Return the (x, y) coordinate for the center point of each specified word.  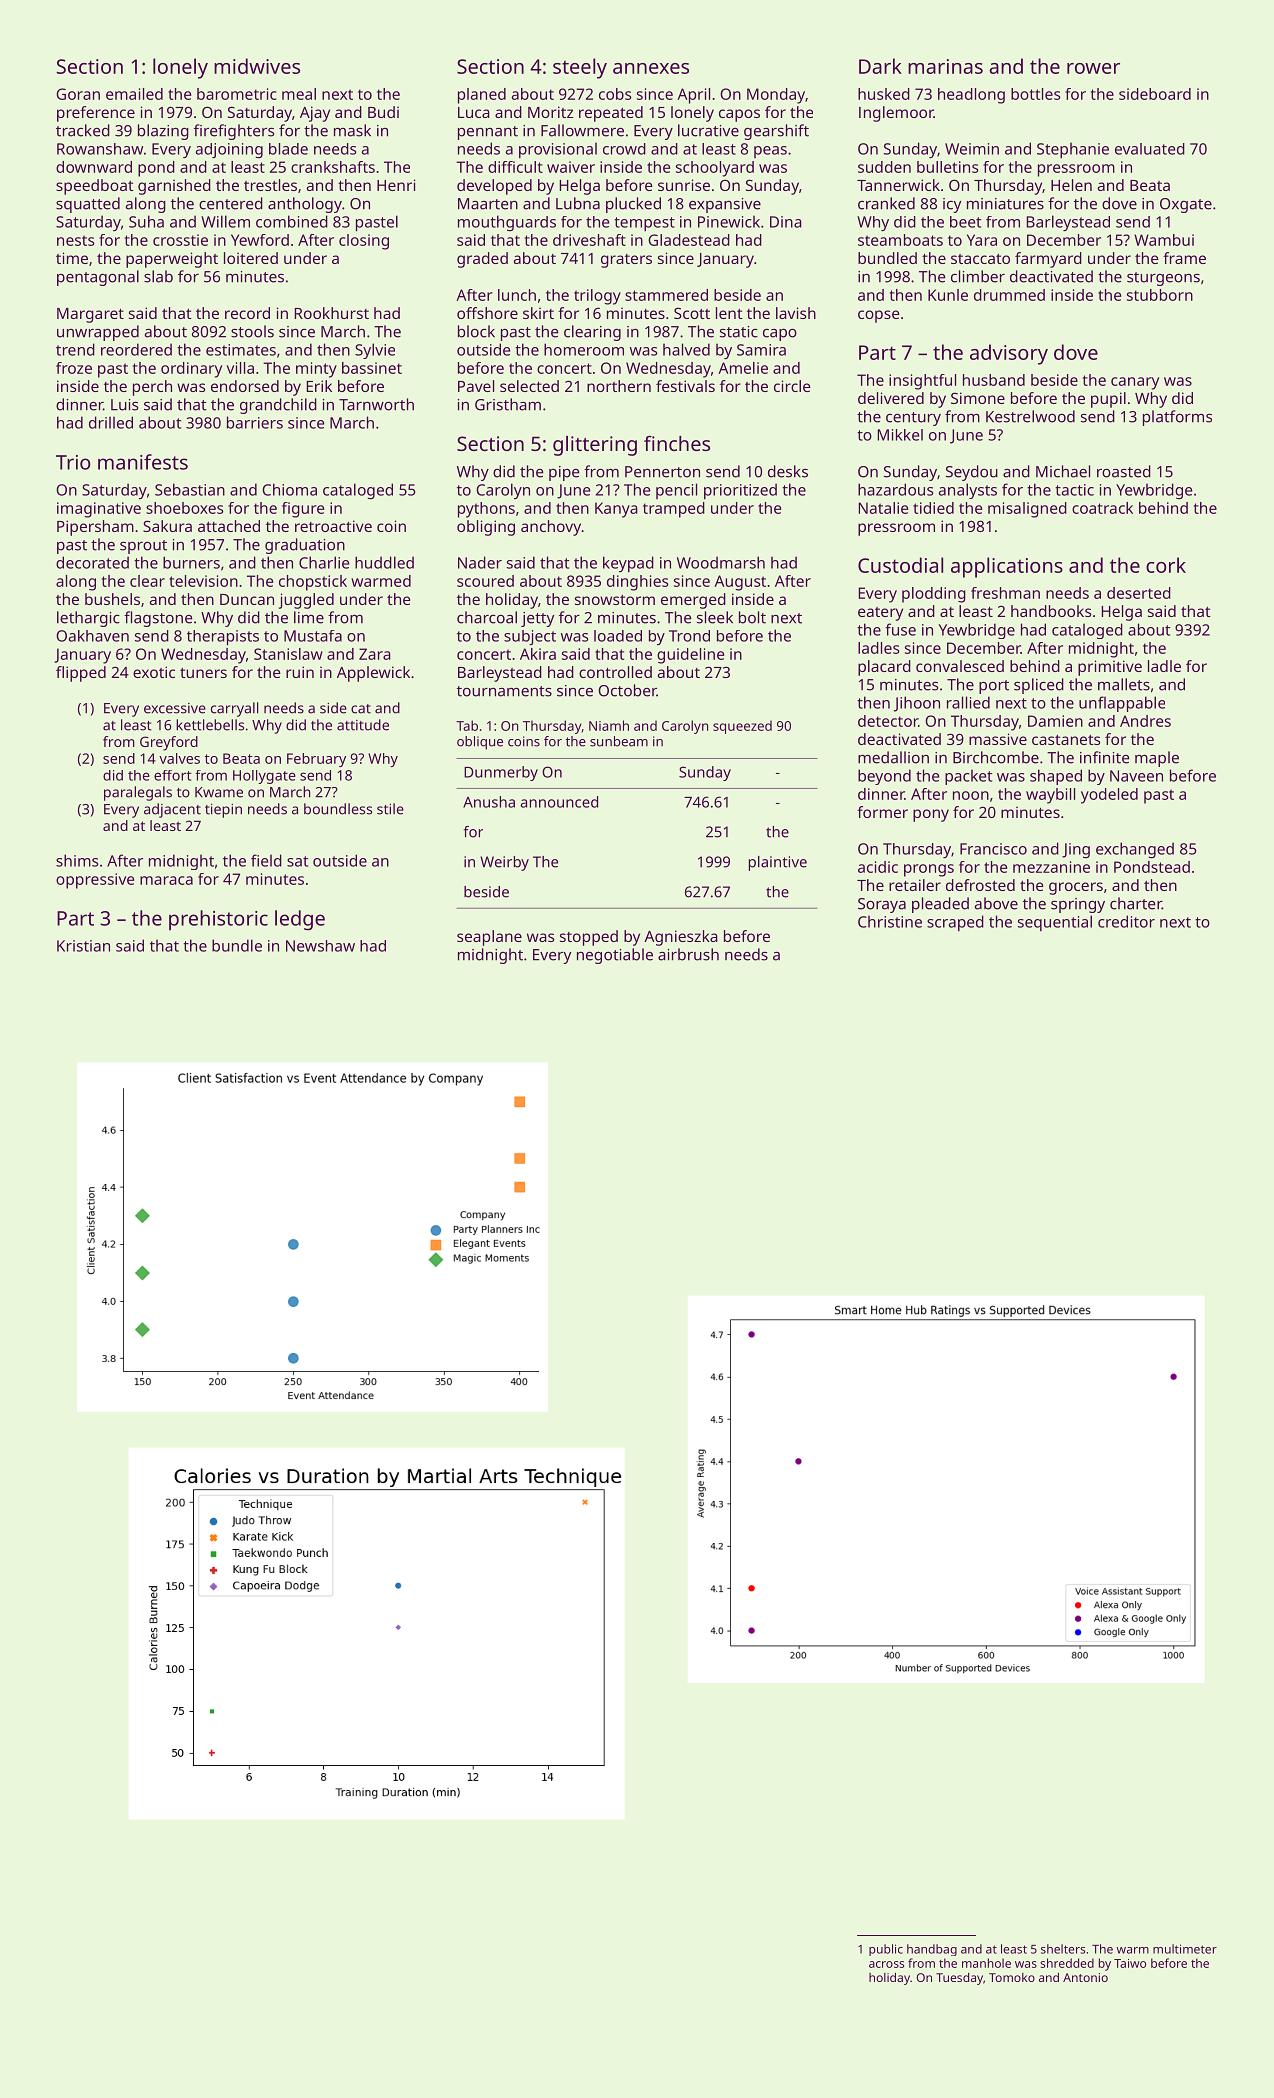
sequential (1055, 923)
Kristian (83, 946)
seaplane (489, 938)
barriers (255, 422)
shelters (1063, 1949)
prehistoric (218, 920)
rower (1093, 68)
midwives (257, 66)
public (886, 1950)
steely (580, 68)
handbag (932, 1950)
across (886, 1964)
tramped (674, 510)
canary (1135, 383)
